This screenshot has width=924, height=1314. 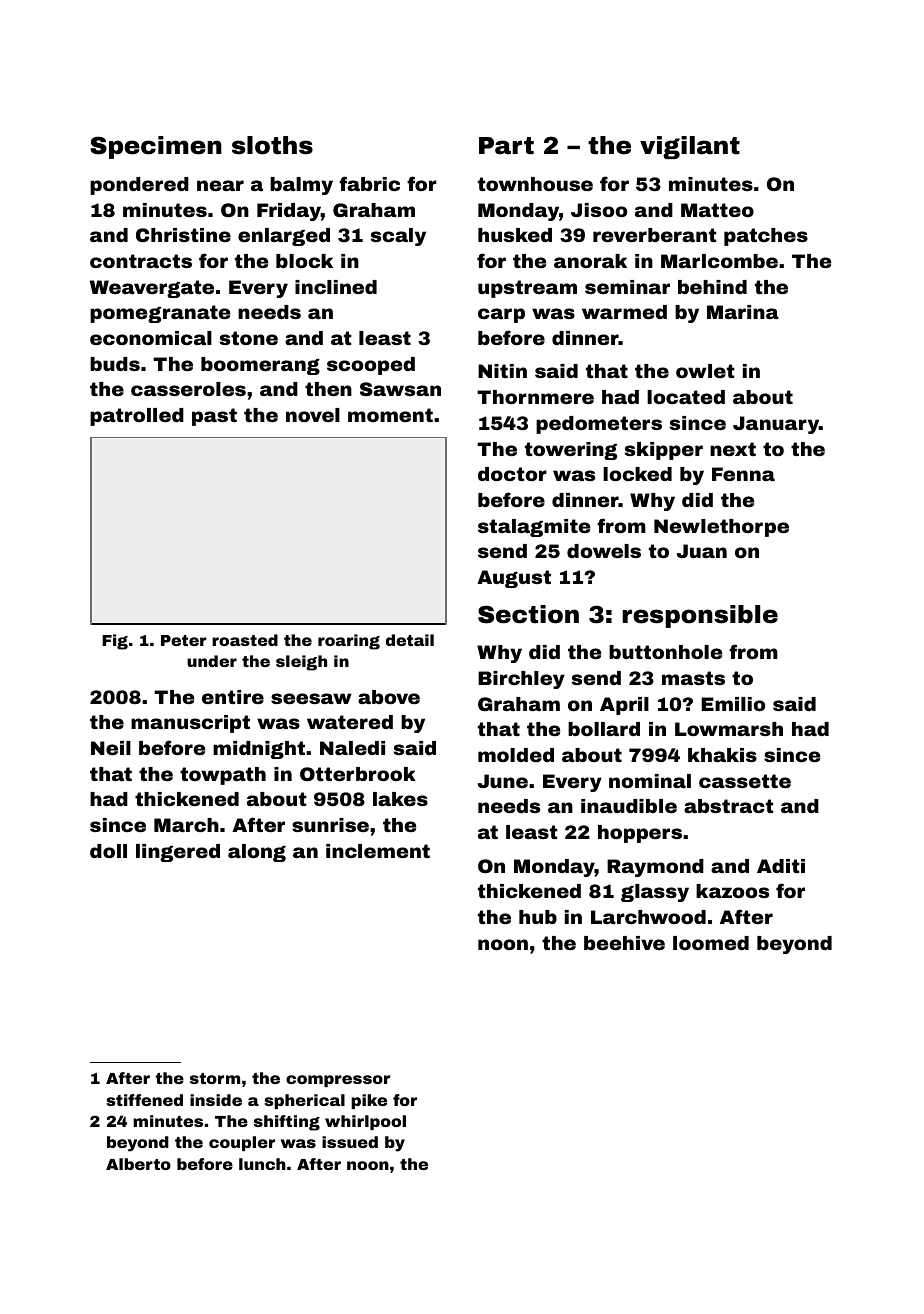 I want to click on January, so click(x=776, y=425).
